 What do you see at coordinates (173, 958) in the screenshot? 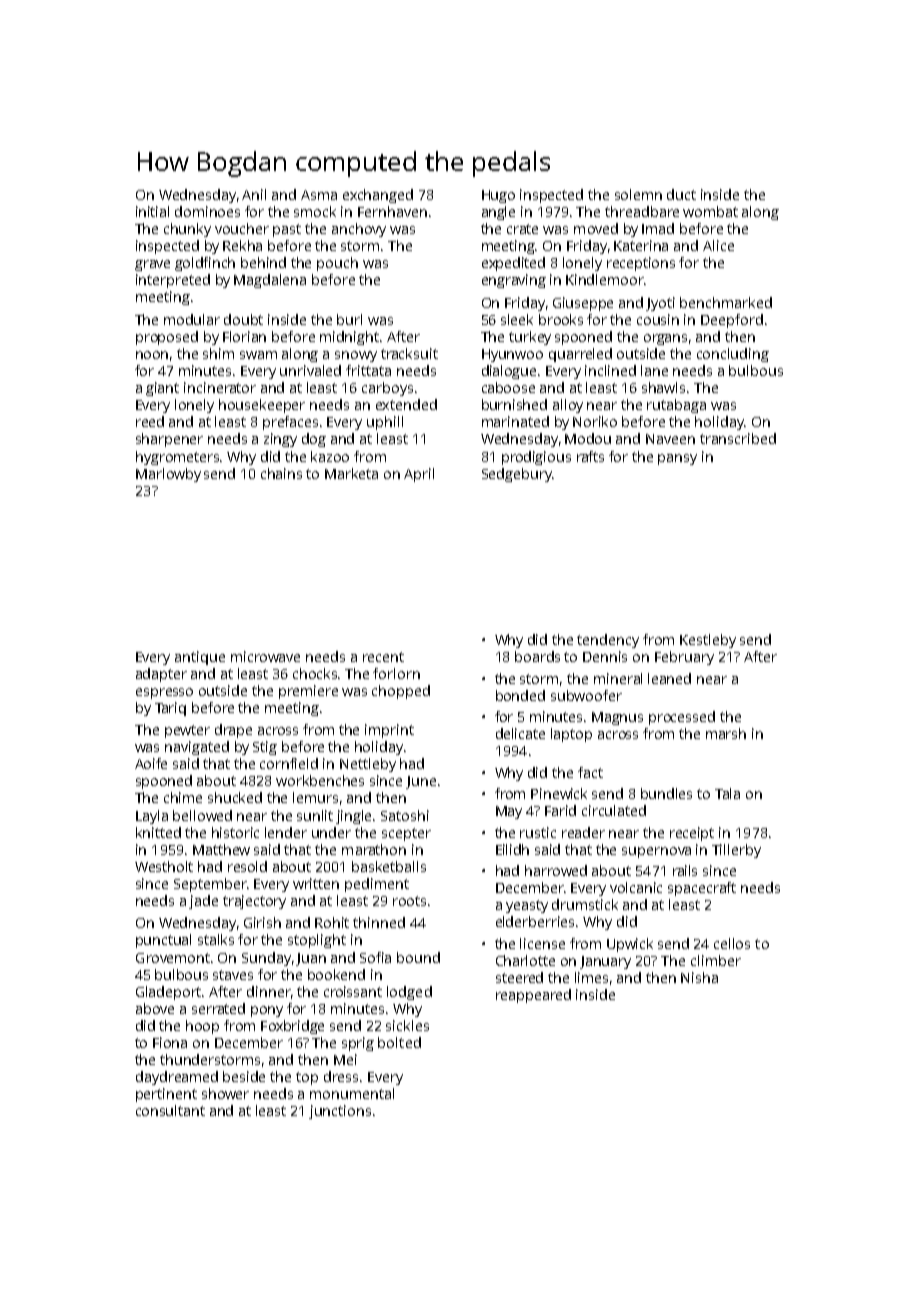
I see `Grovemont` at bounding box center [173, 958].
